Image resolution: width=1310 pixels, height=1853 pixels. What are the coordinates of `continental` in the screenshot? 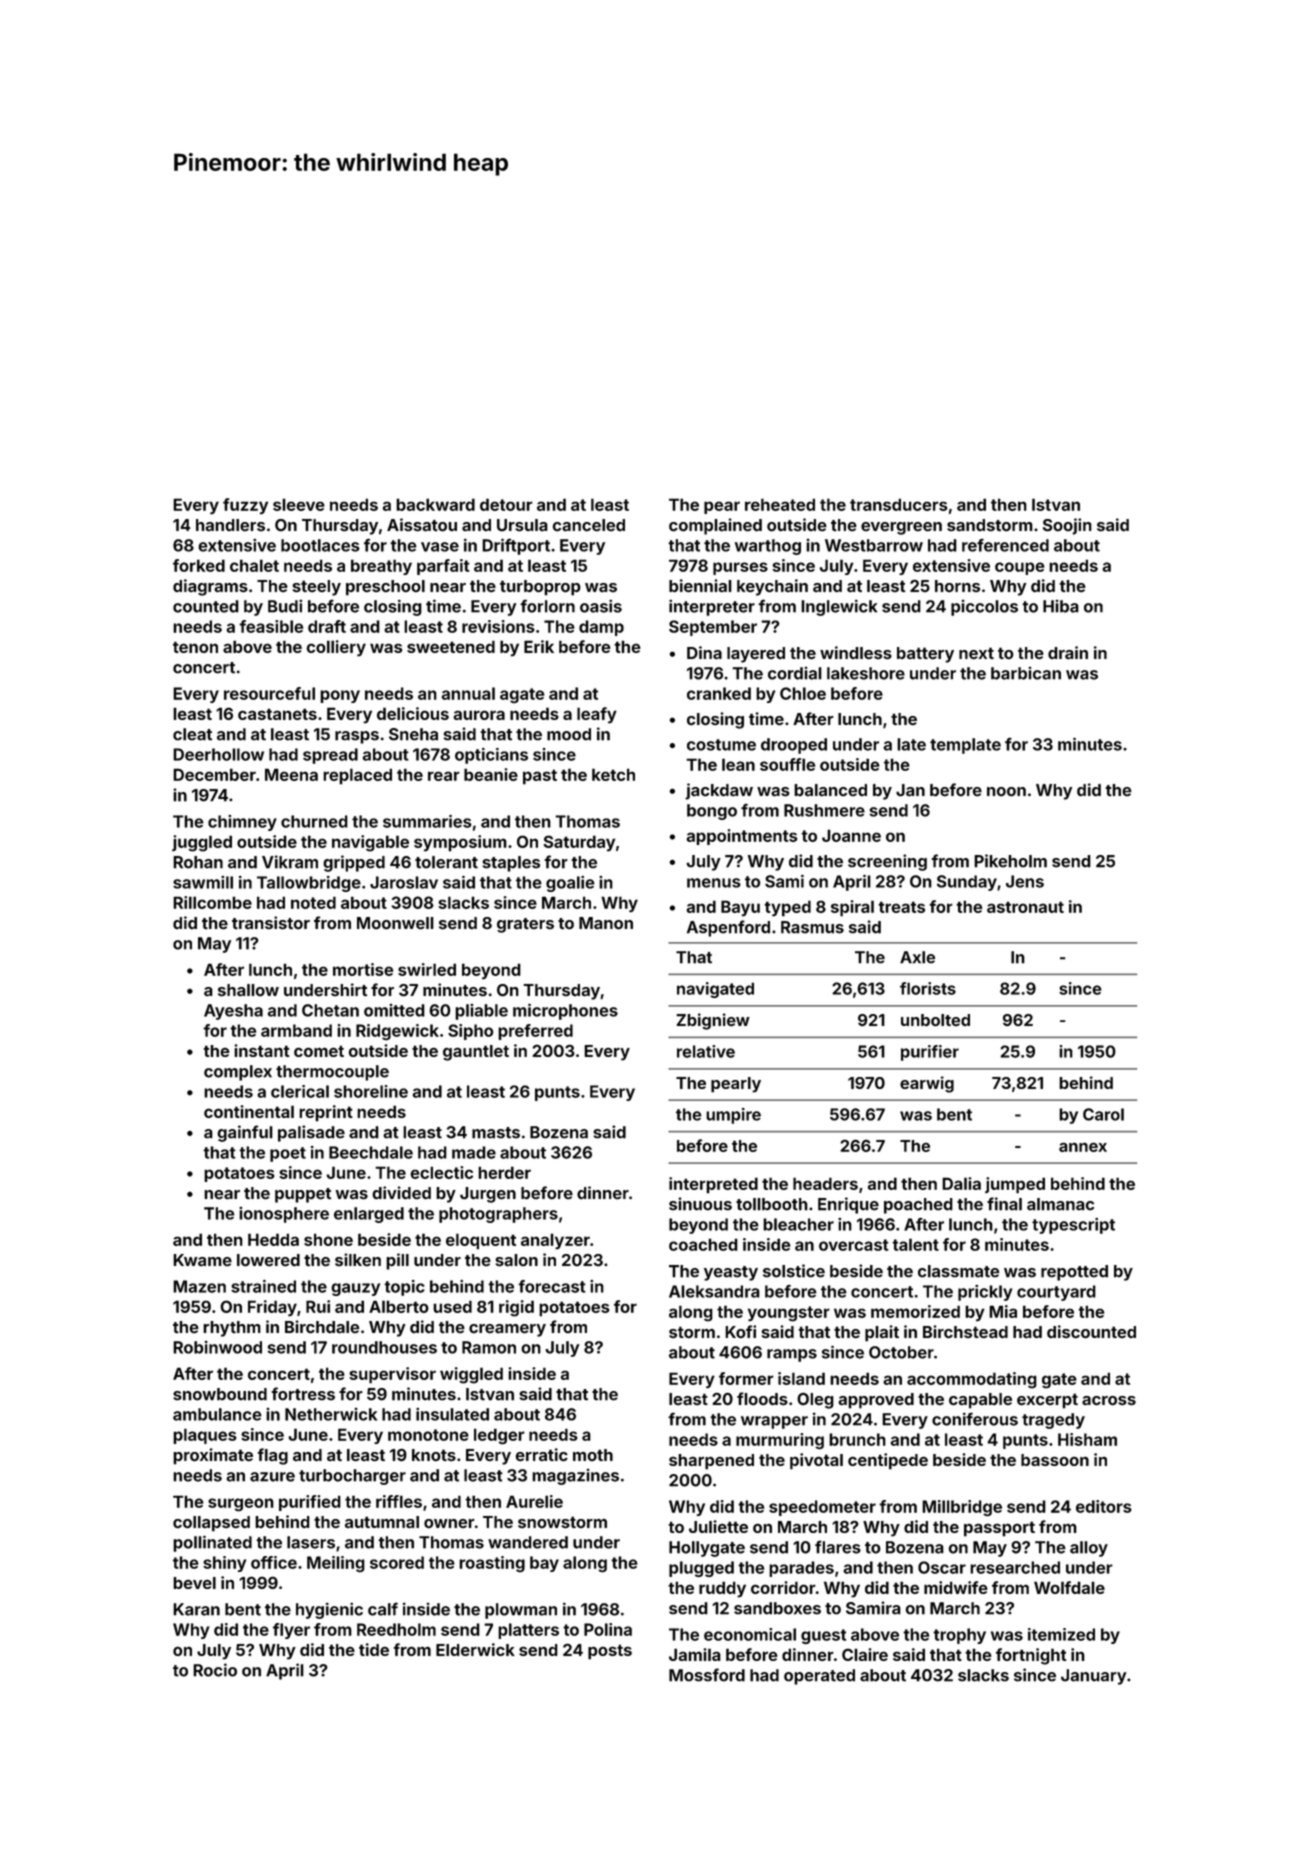 It's located at (249, 1111).
